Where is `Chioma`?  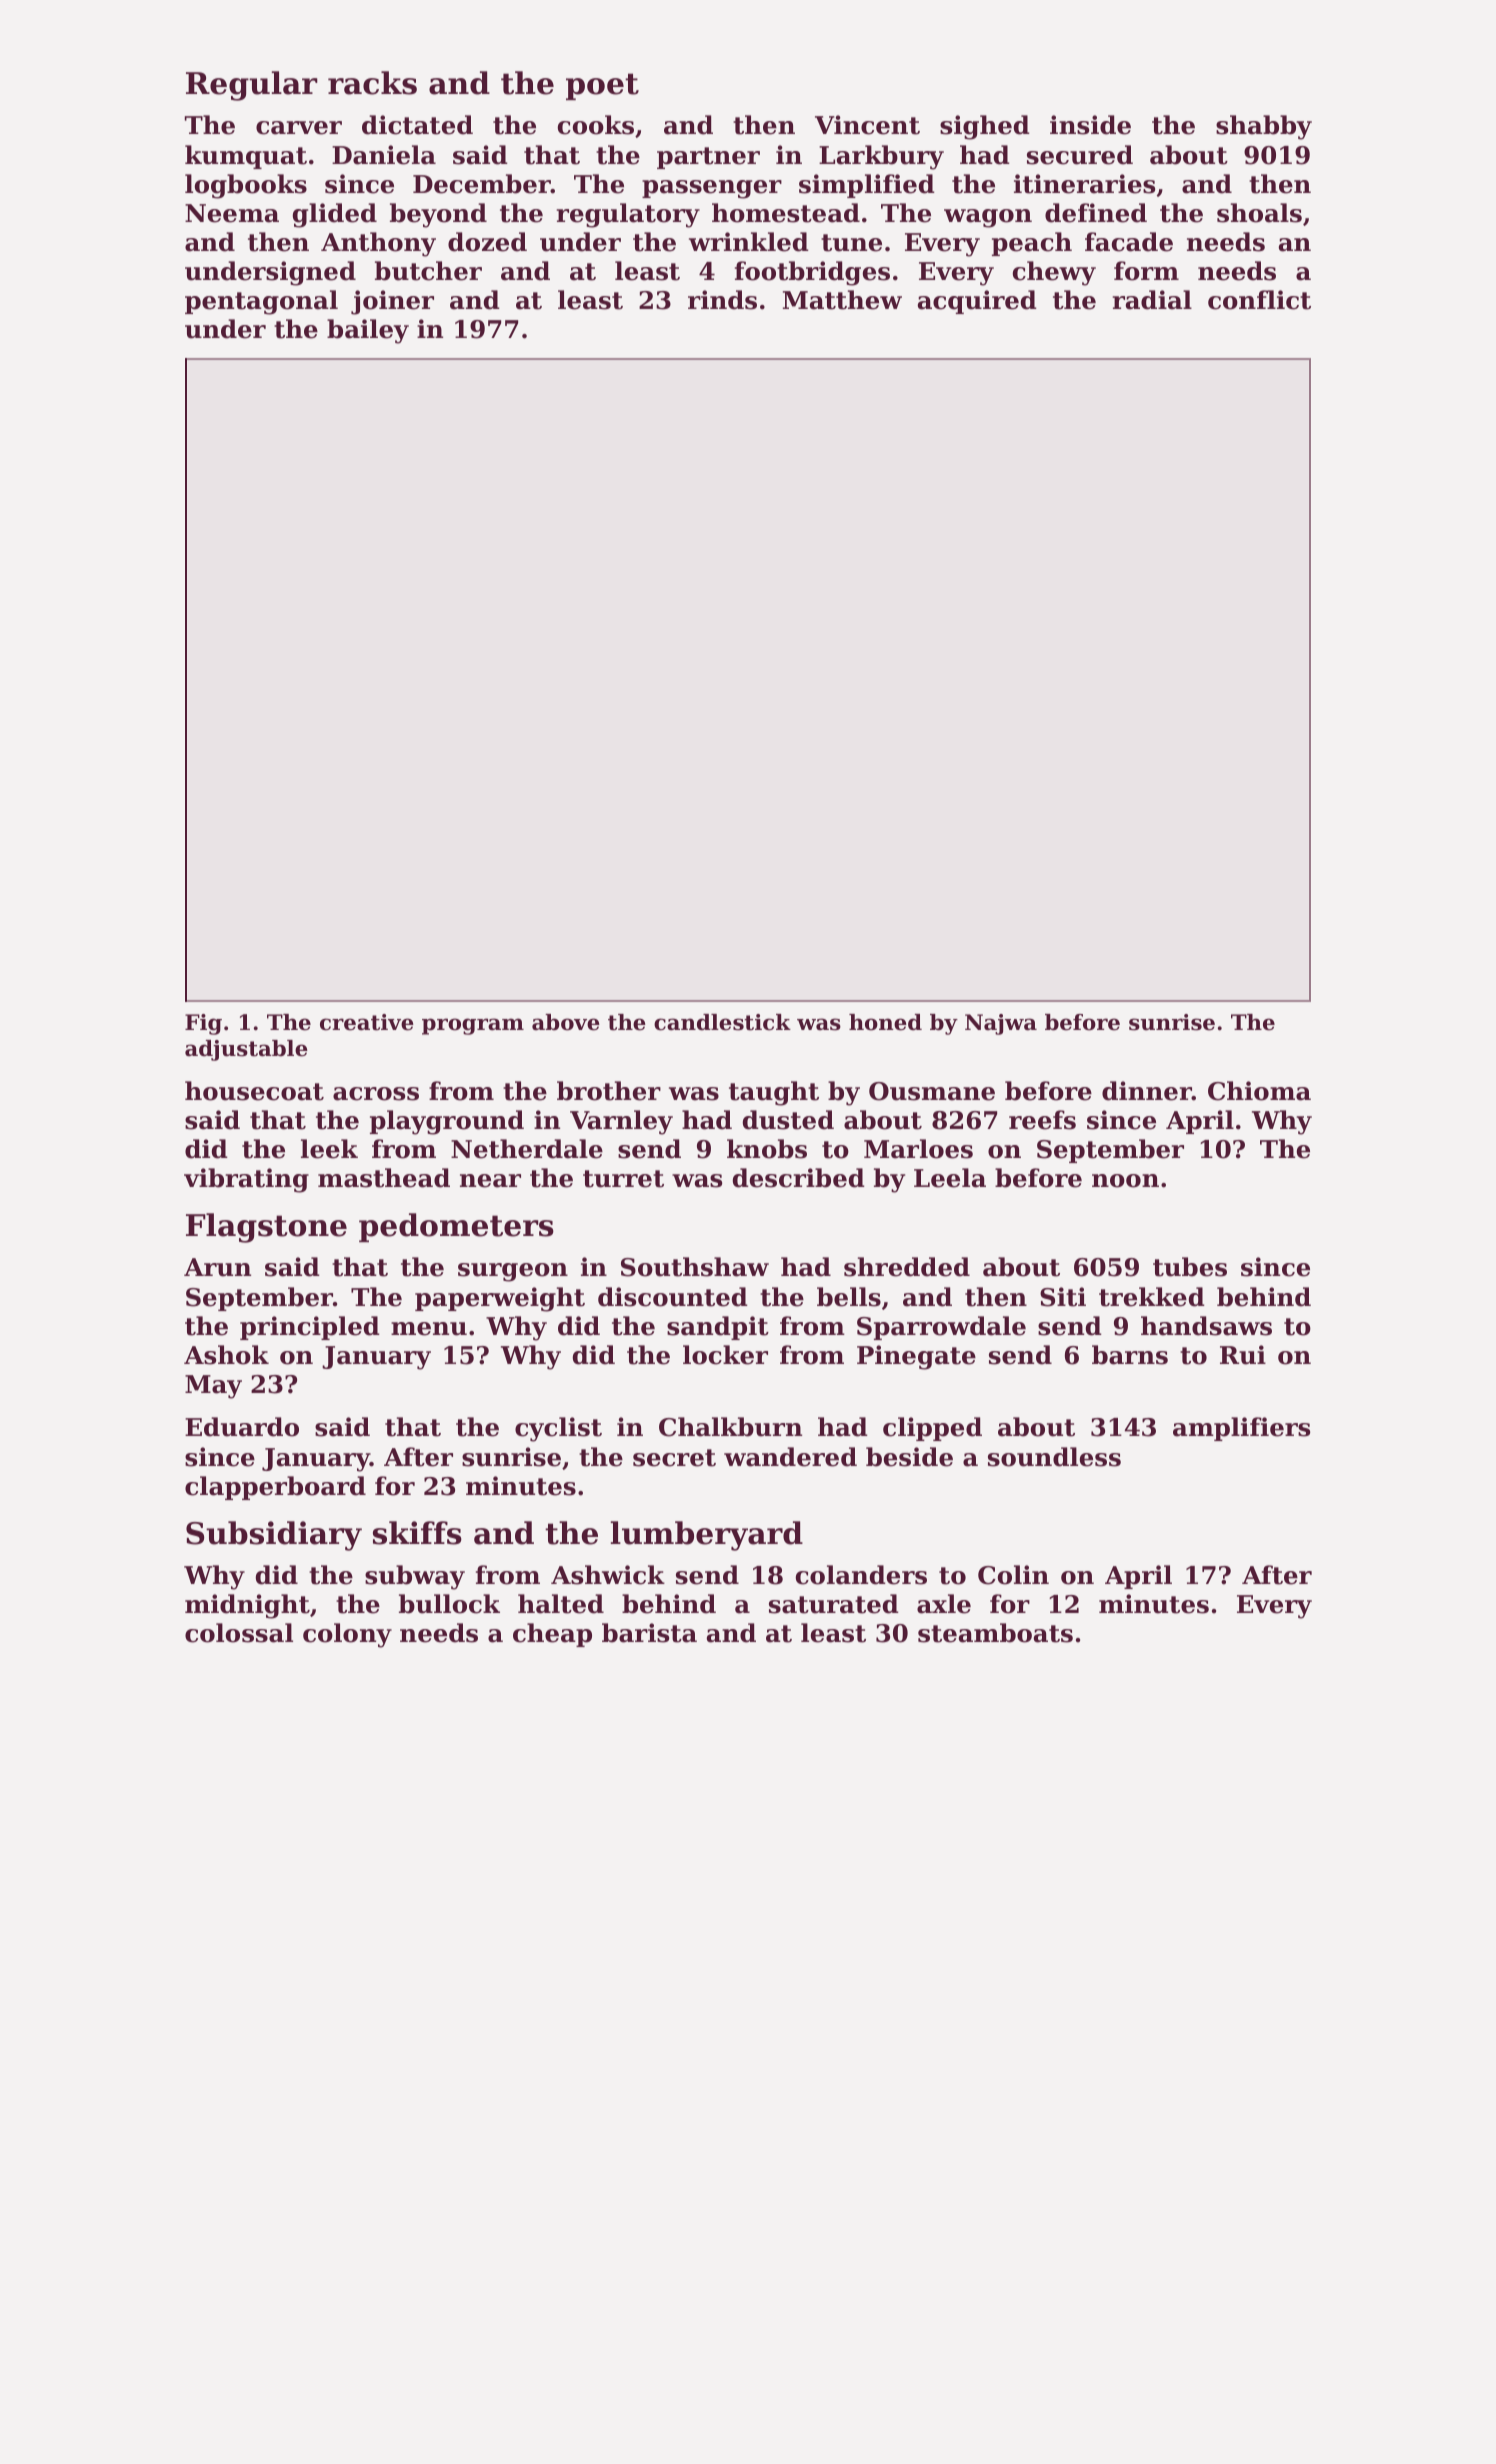 Chioma is located at coordinates (1259, 1091).
